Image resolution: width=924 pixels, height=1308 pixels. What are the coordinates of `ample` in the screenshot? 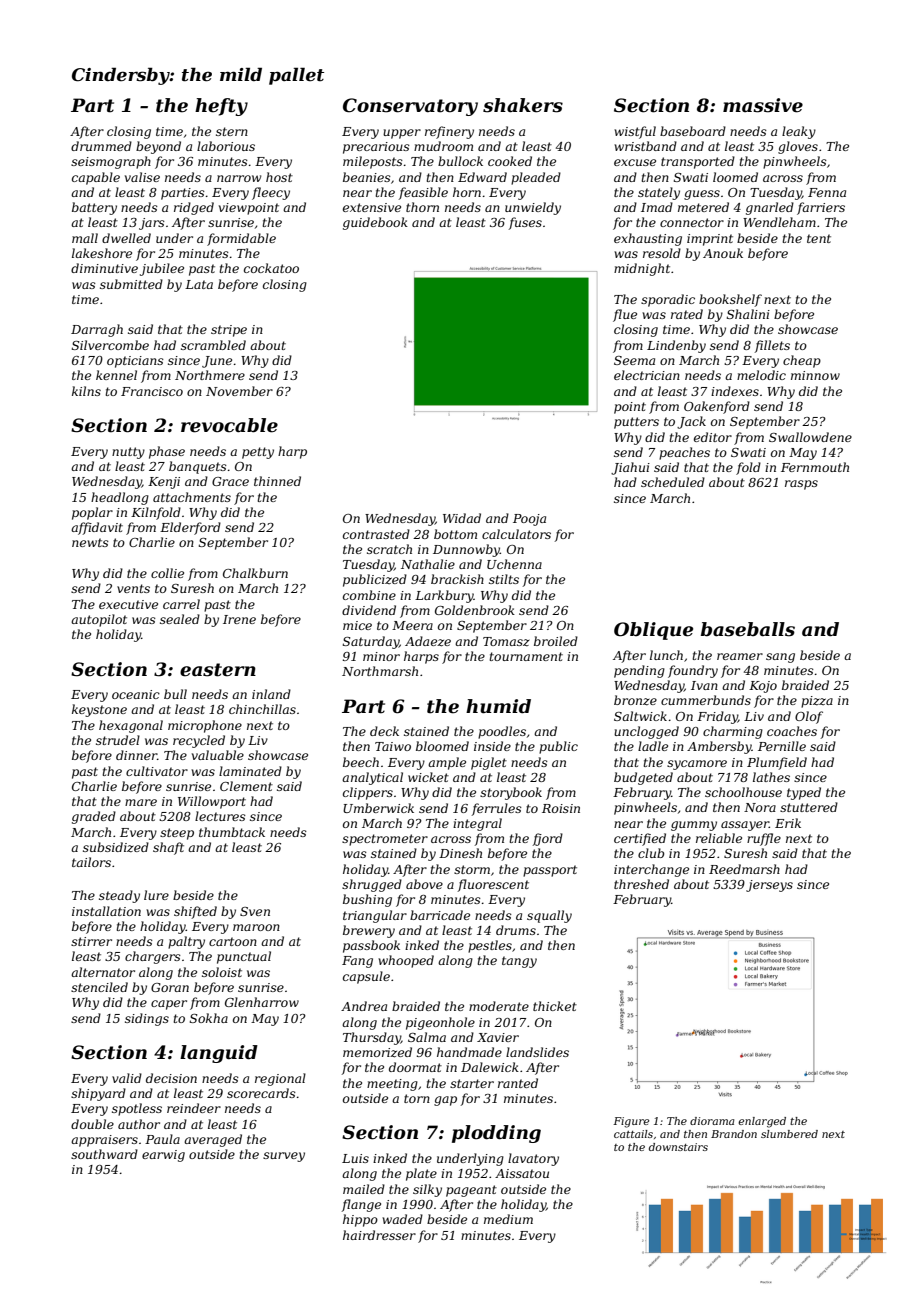 It's located at (447, 763).
